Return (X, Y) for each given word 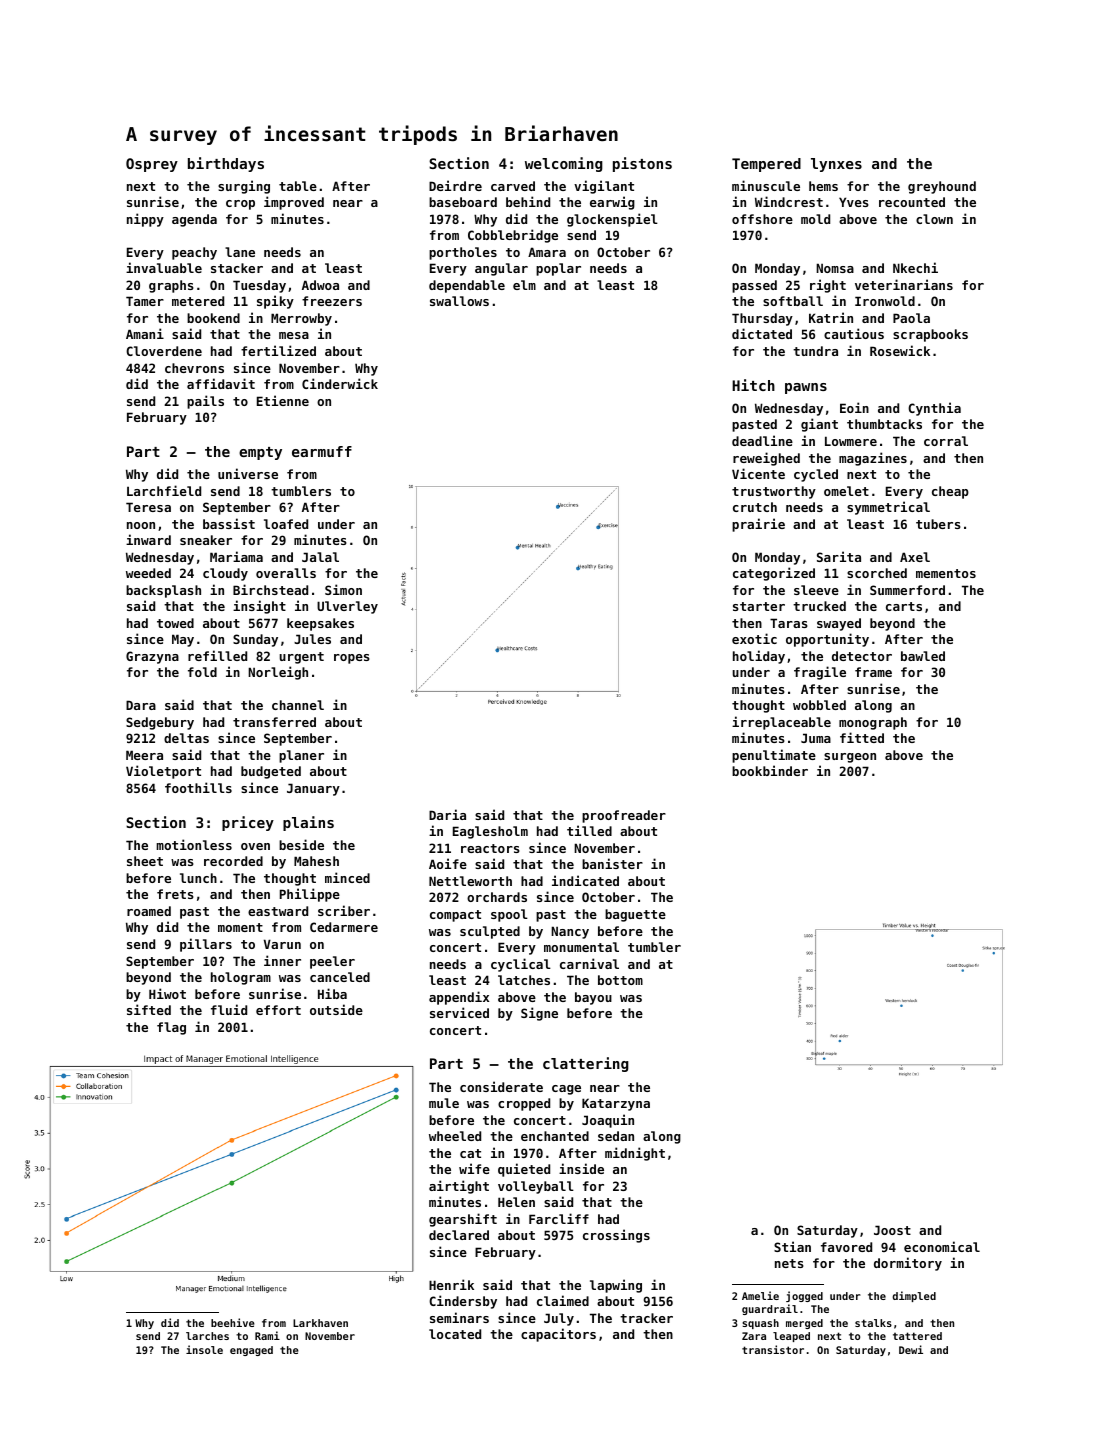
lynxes (836, 165)
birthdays (226, 164)
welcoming (564, 164)
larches (207, 1336)
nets (789, 1263)
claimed (563, 1300)
